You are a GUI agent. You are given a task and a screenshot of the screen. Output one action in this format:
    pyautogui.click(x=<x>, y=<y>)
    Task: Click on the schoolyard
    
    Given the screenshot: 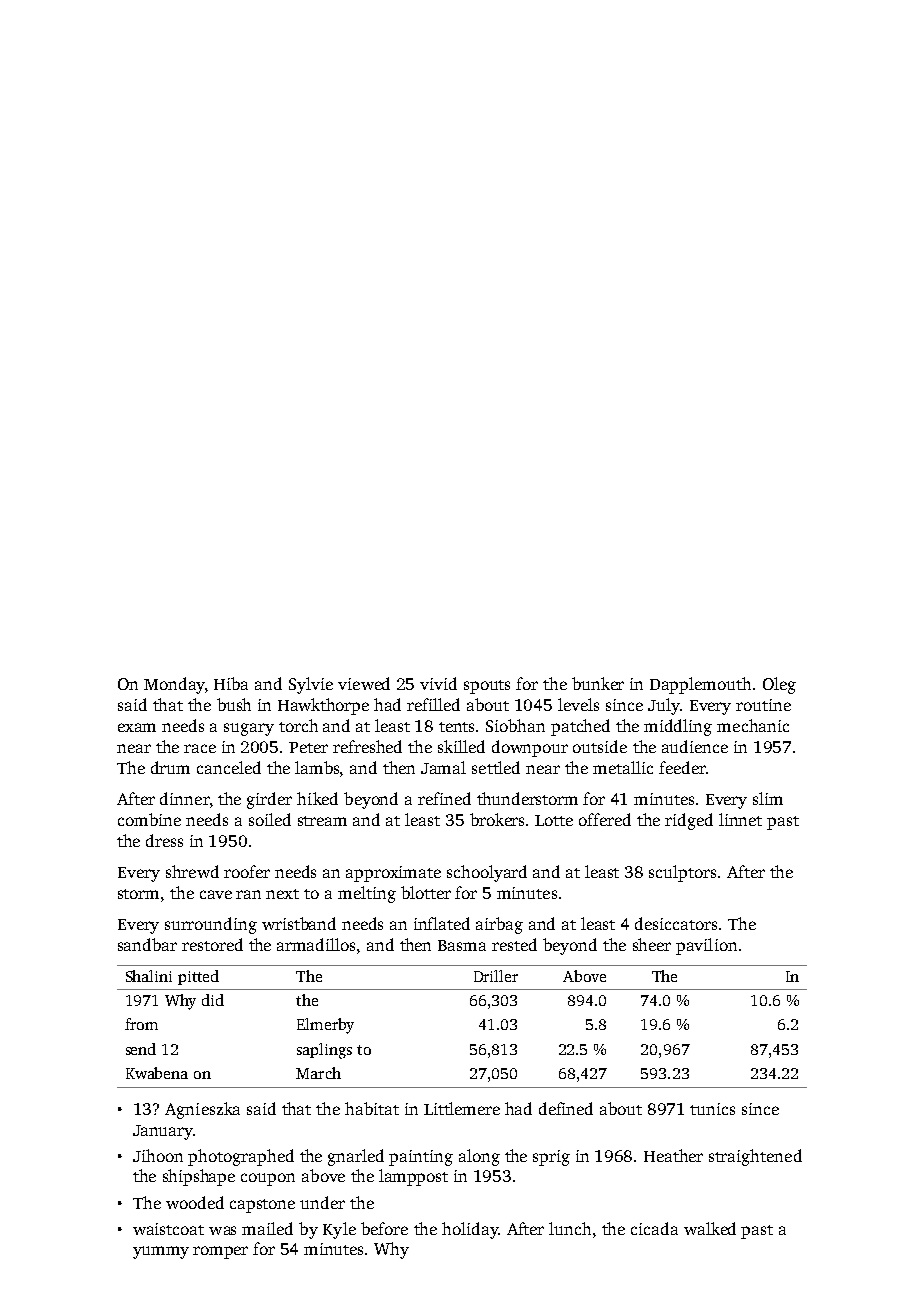 What is the action you would take?
    pyautogui.click(x=487, y=873)
